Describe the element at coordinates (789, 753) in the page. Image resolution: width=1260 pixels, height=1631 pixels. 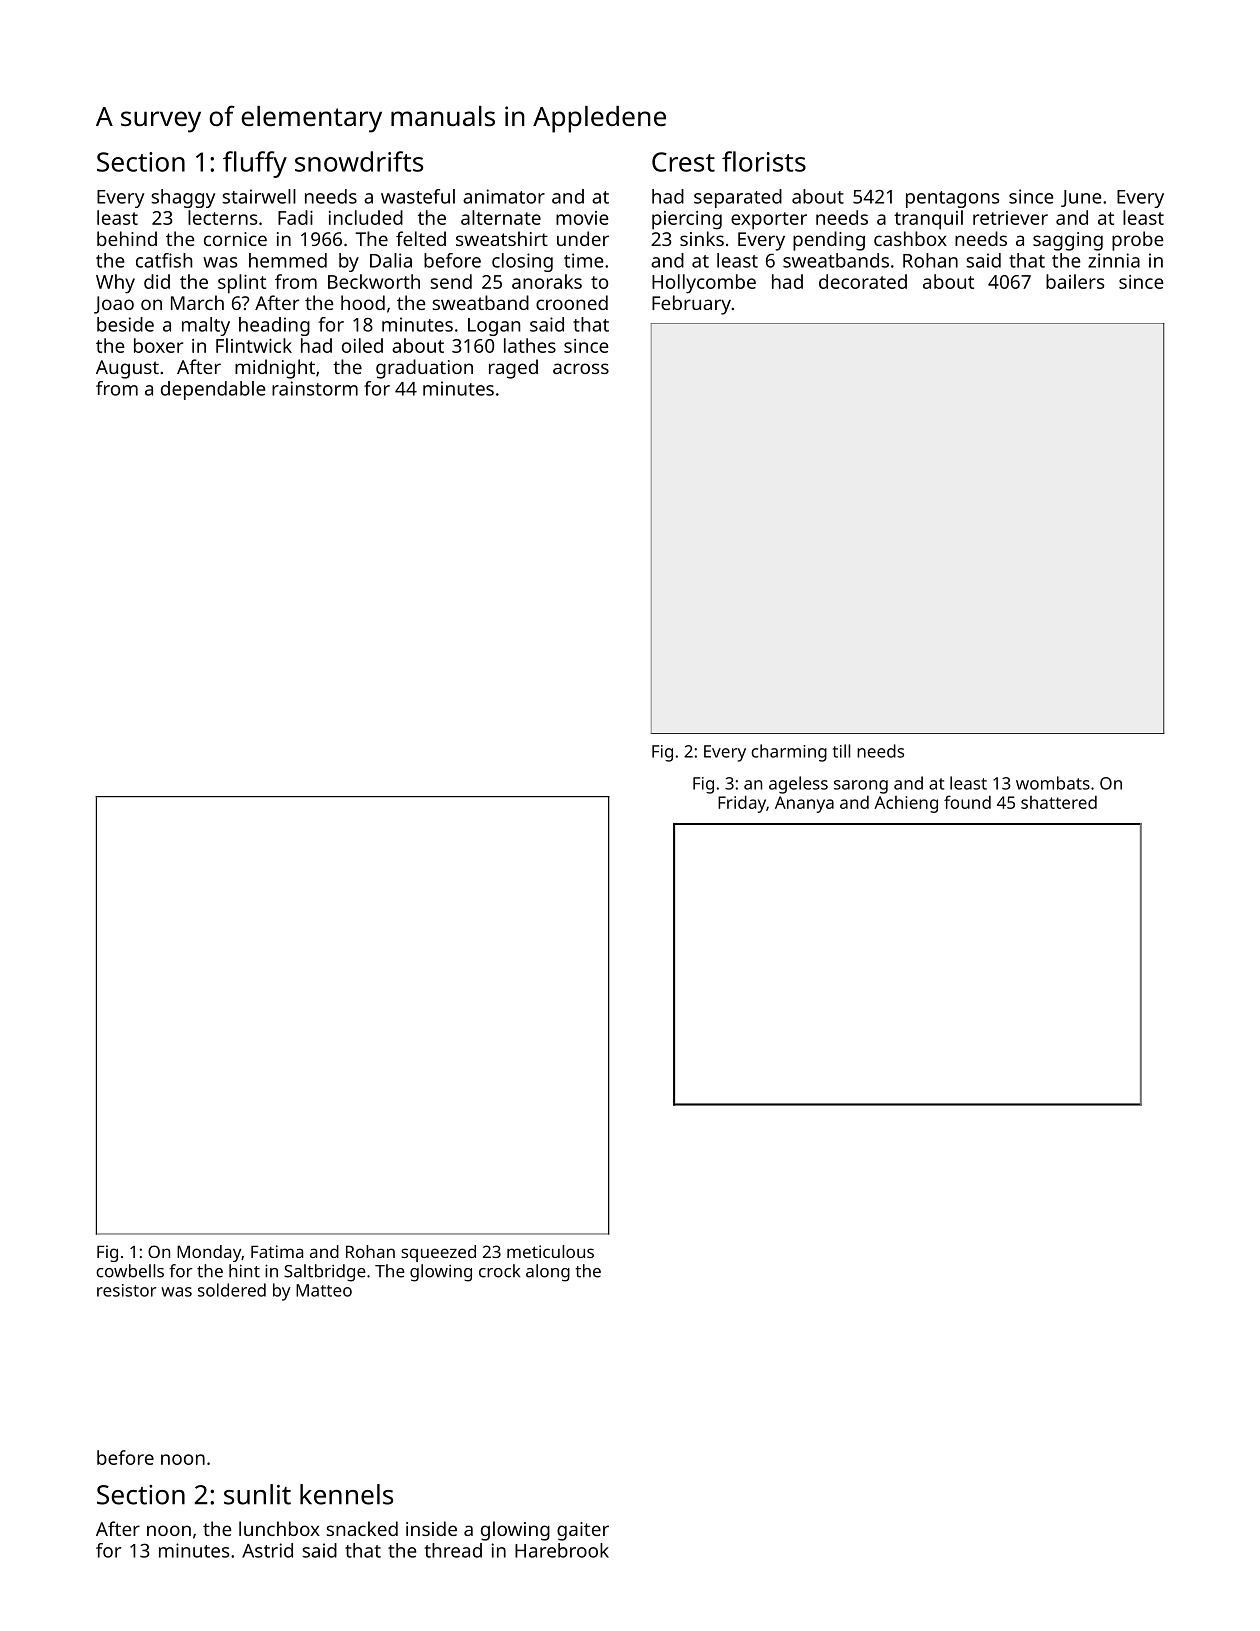
I see `charming` at that location.
